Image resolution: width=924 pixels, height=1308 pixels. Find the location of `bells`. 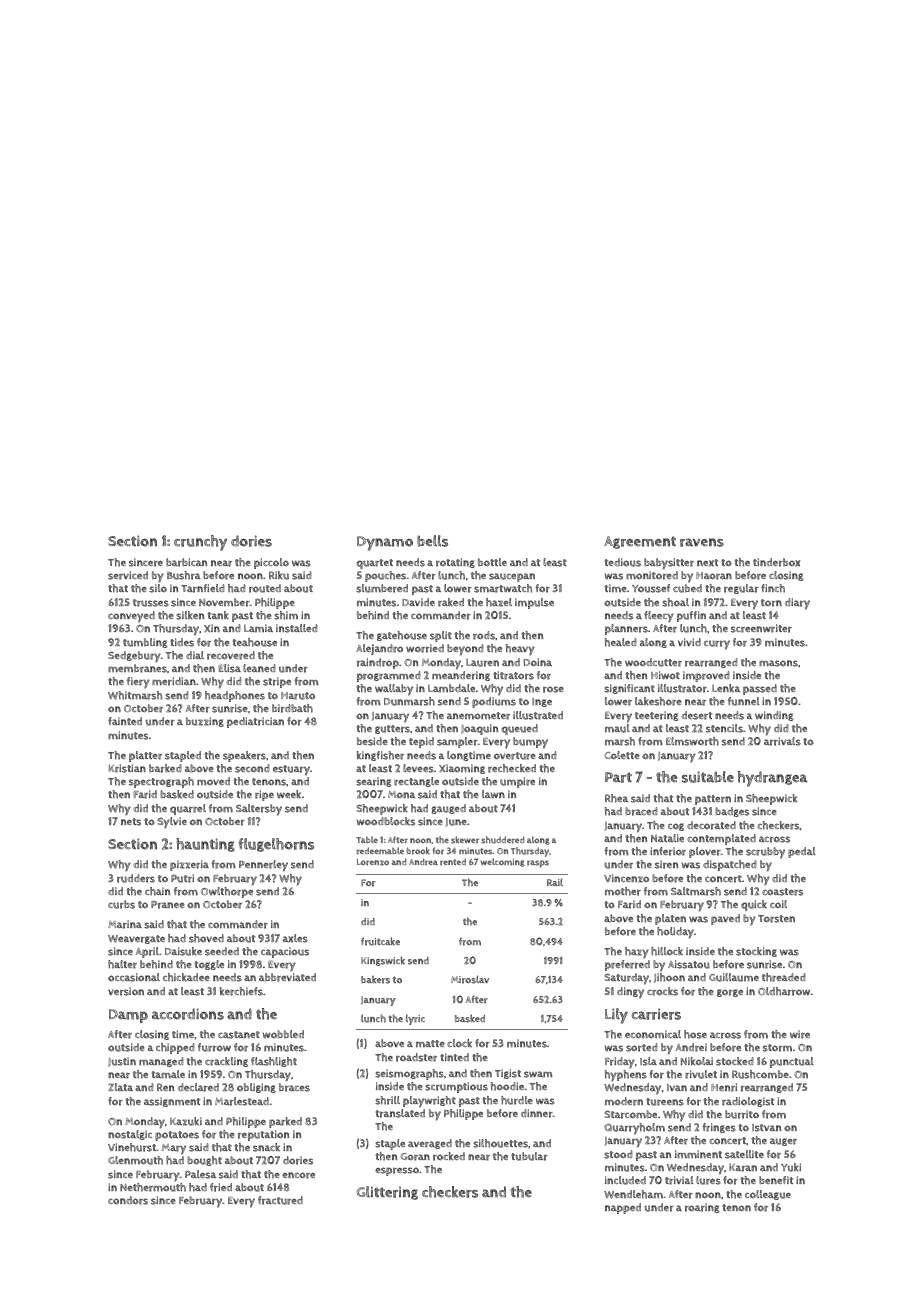

bells is located at coordinates (432, 541).
